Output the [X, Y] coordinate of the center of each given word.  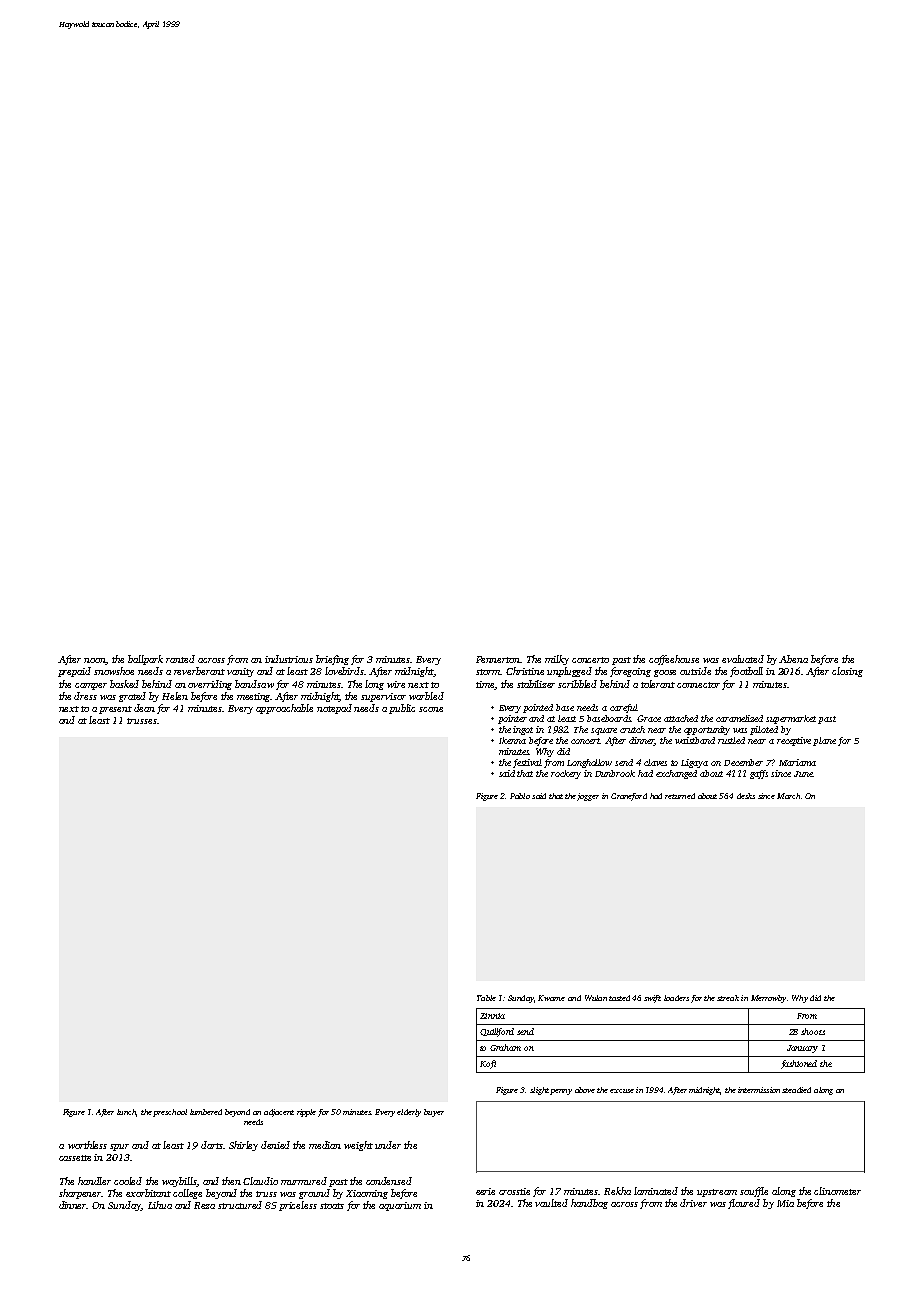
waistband [695, 740]
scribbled [577, 684]
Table [486, 998]
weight [358, 1146]
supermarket [791, 719]
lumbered [206, 1112]
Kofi [488, 1064]
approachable [284, 709]
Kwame [551, 998]
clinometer [837, 1191]
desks [746, 796]
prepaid [74, 672]
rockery [566, 774]
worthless [87, 1145]
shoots [813, 1031]
